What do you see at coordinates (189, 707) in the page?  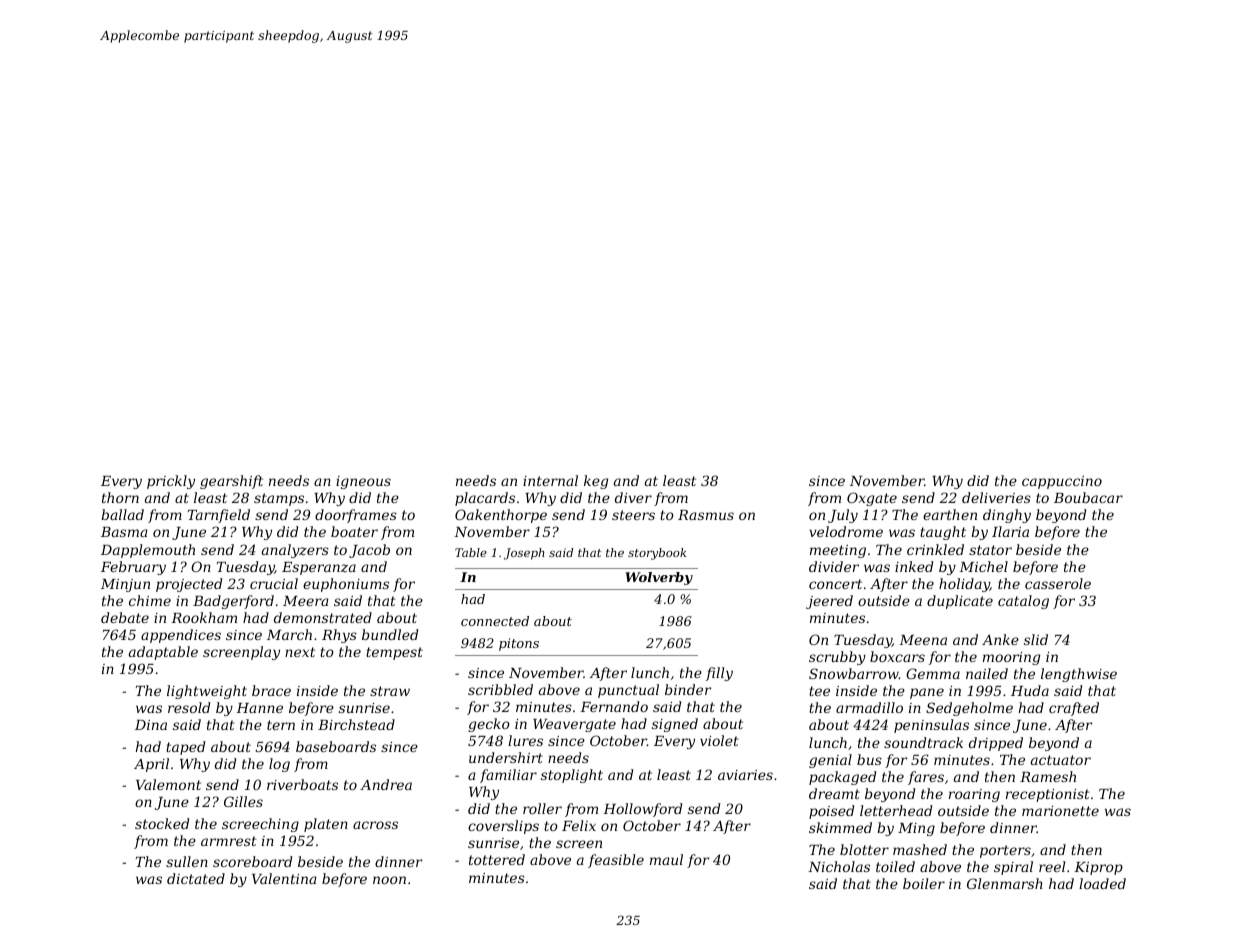 I see `resold` at bounding box center [189, 707].
